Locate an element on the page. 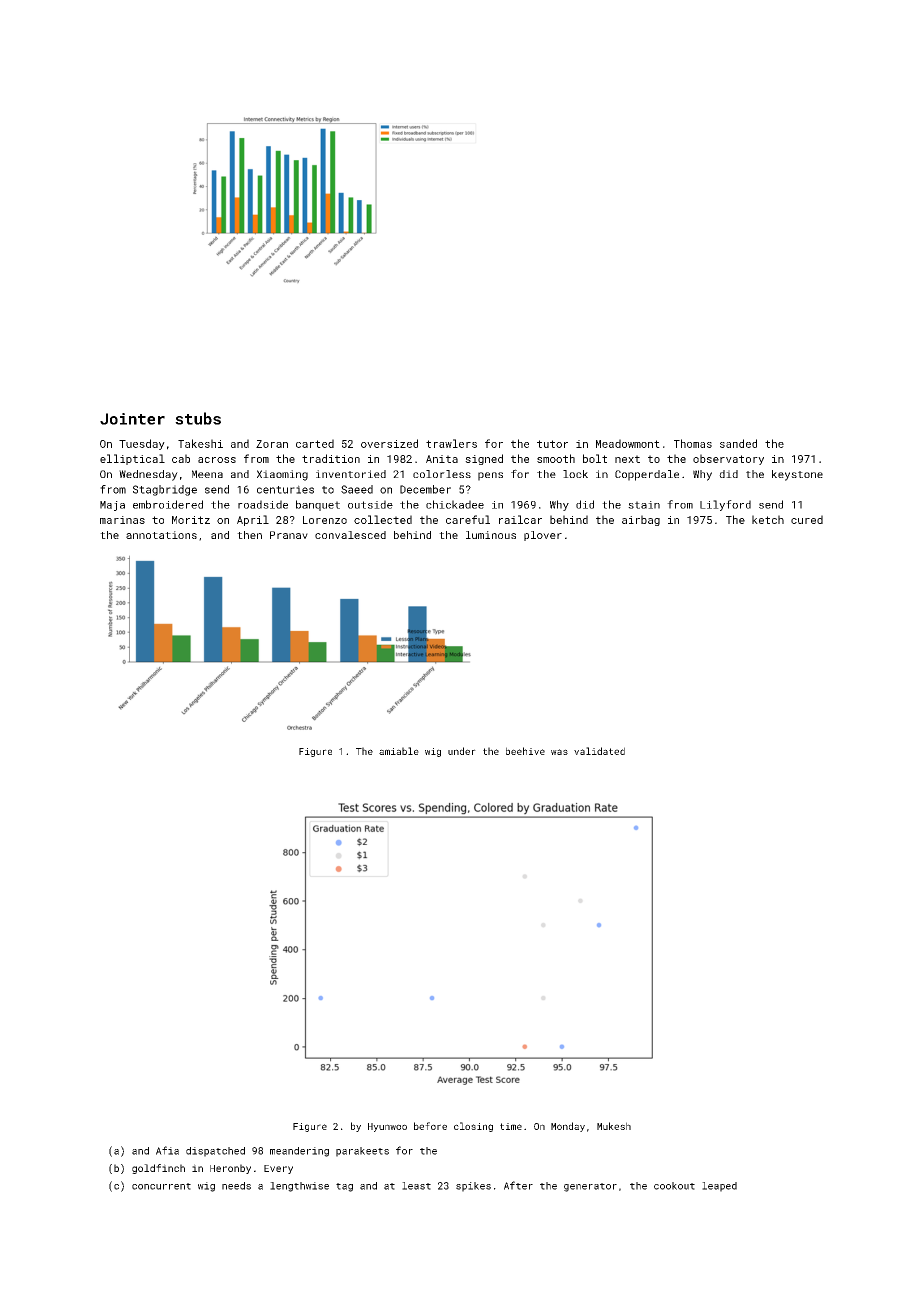  stain is located at coordinates (644, 505).
